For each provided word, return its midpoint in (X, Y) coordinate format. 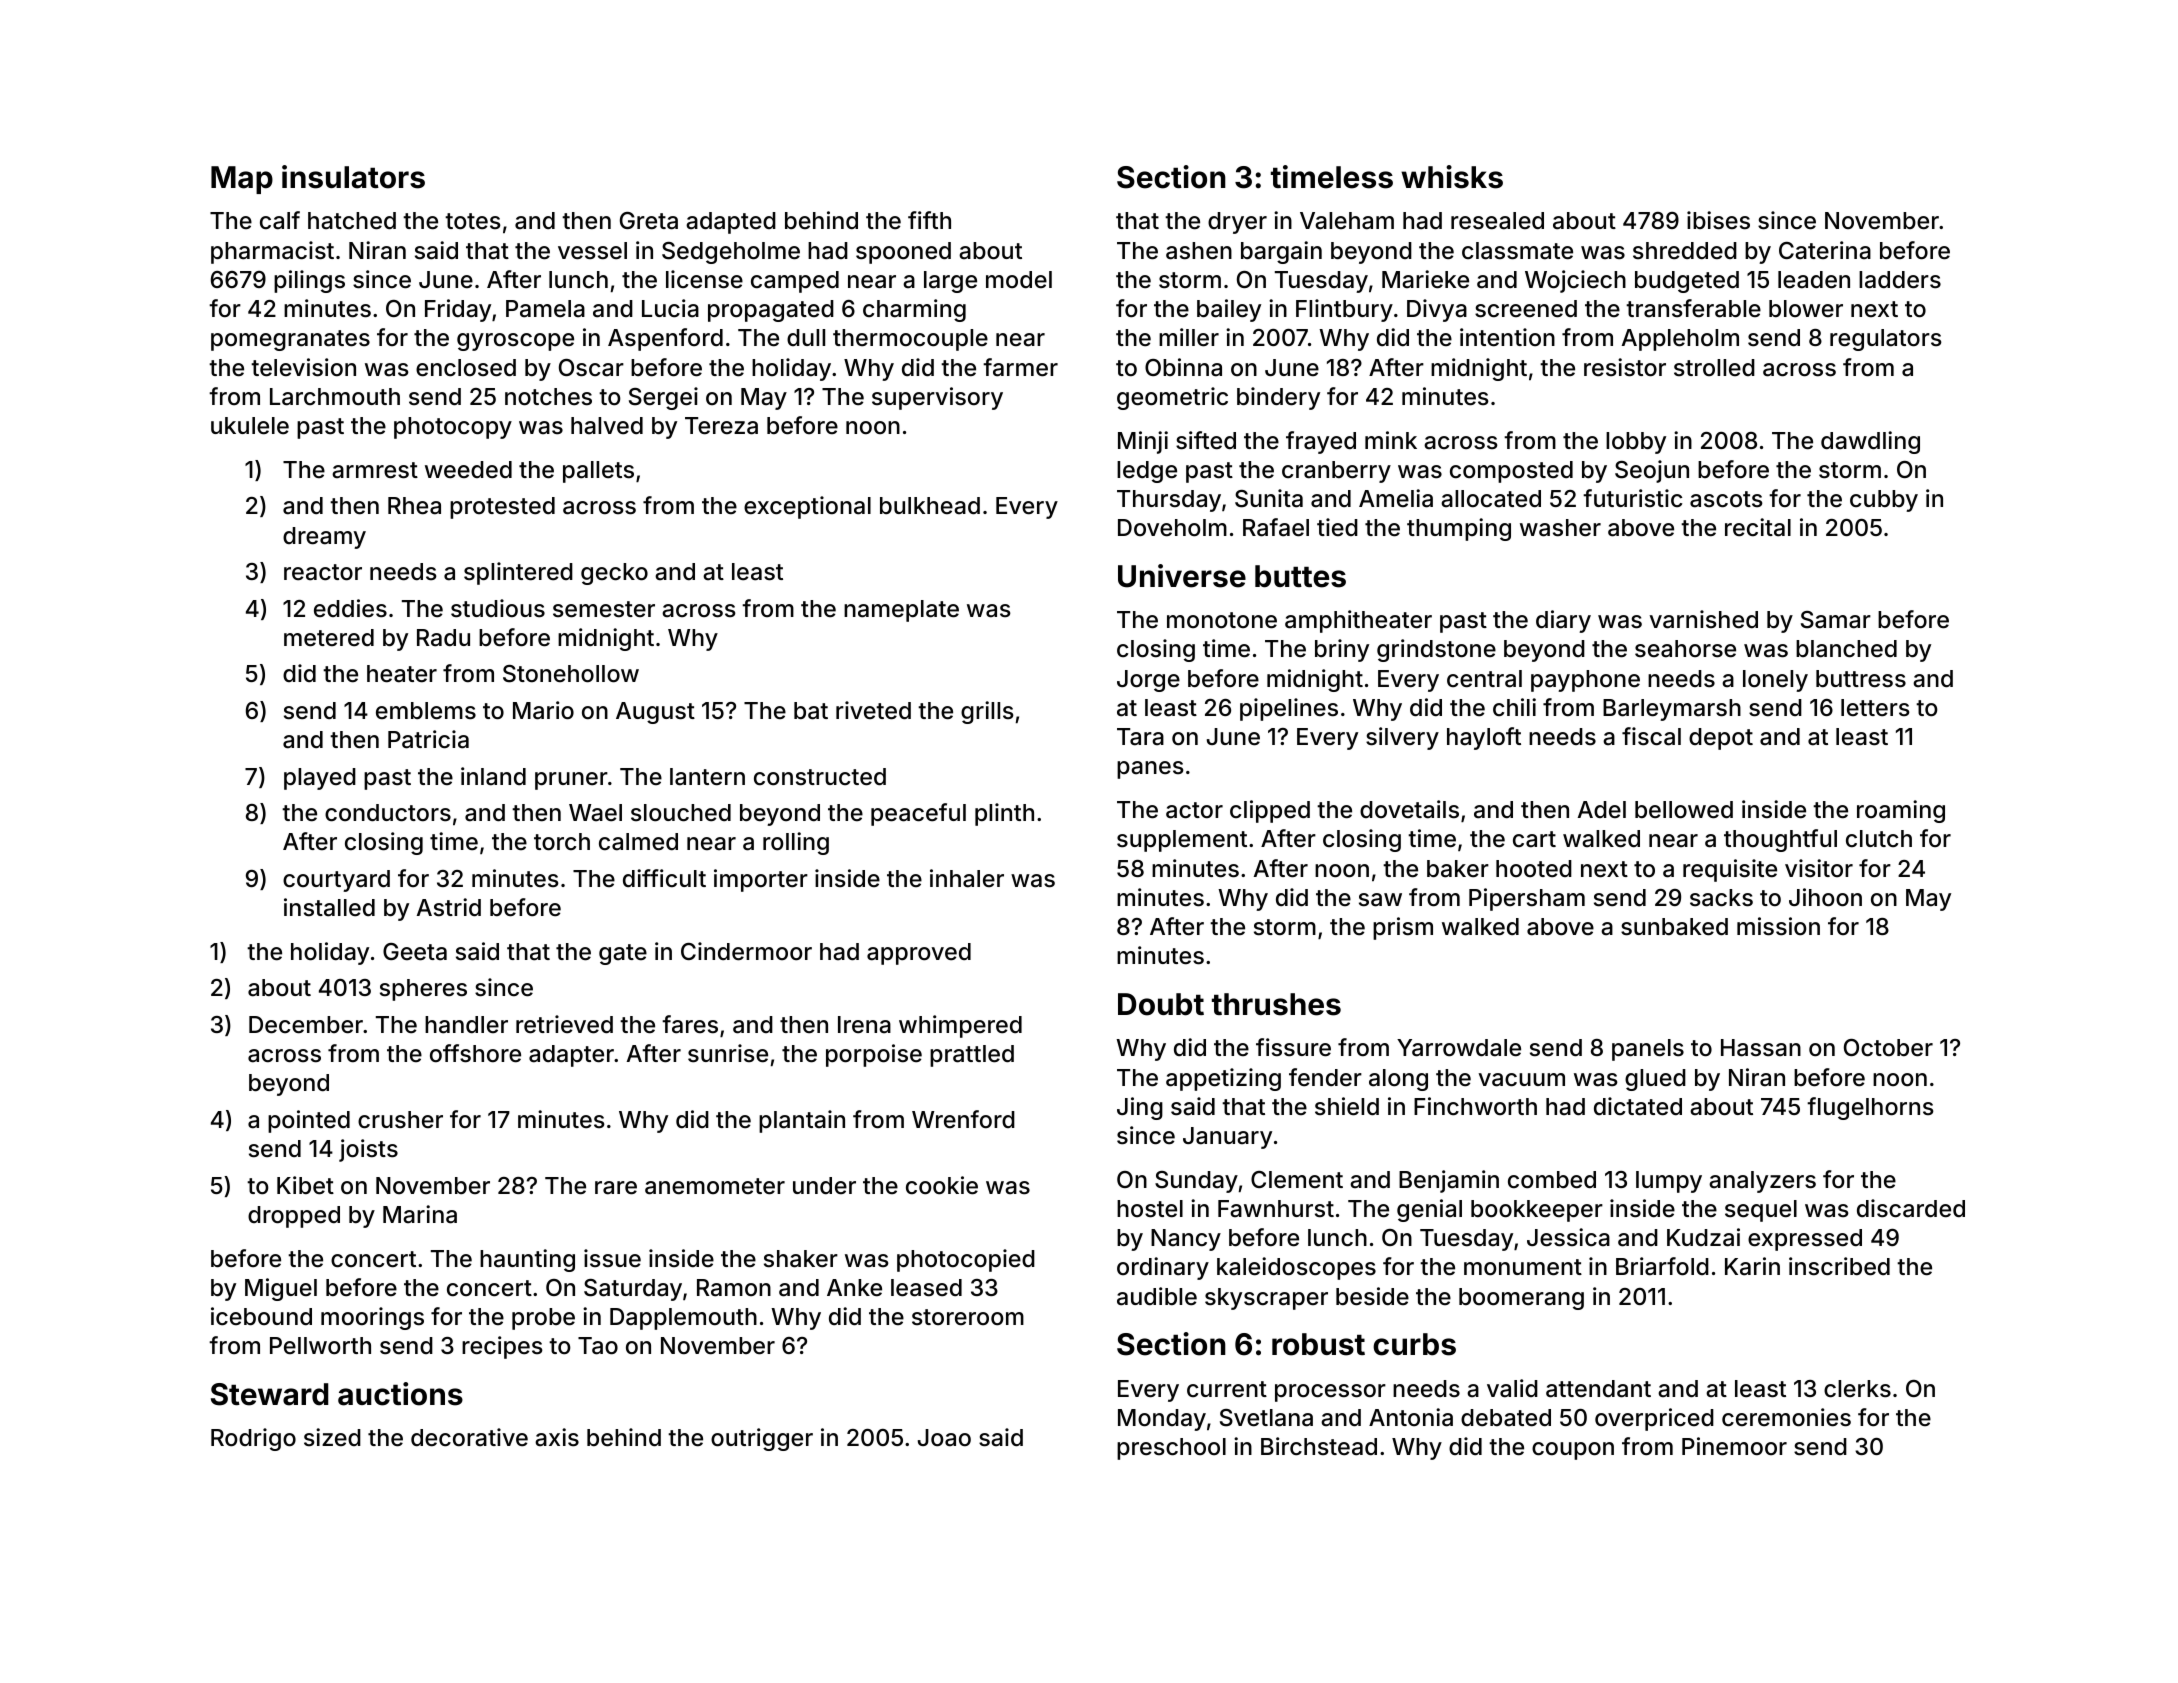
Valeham (1347, 221)
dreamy (324, 538)
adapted (731, 223)
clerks (1857, 1389)
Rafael (1276, 527)
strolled (1714, 367)
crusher (400, 1120)
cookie (942, 1185)
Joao (944, 1438)
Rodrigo (253, 1439)
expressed (1805, 1240)
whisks (1452, 177)
